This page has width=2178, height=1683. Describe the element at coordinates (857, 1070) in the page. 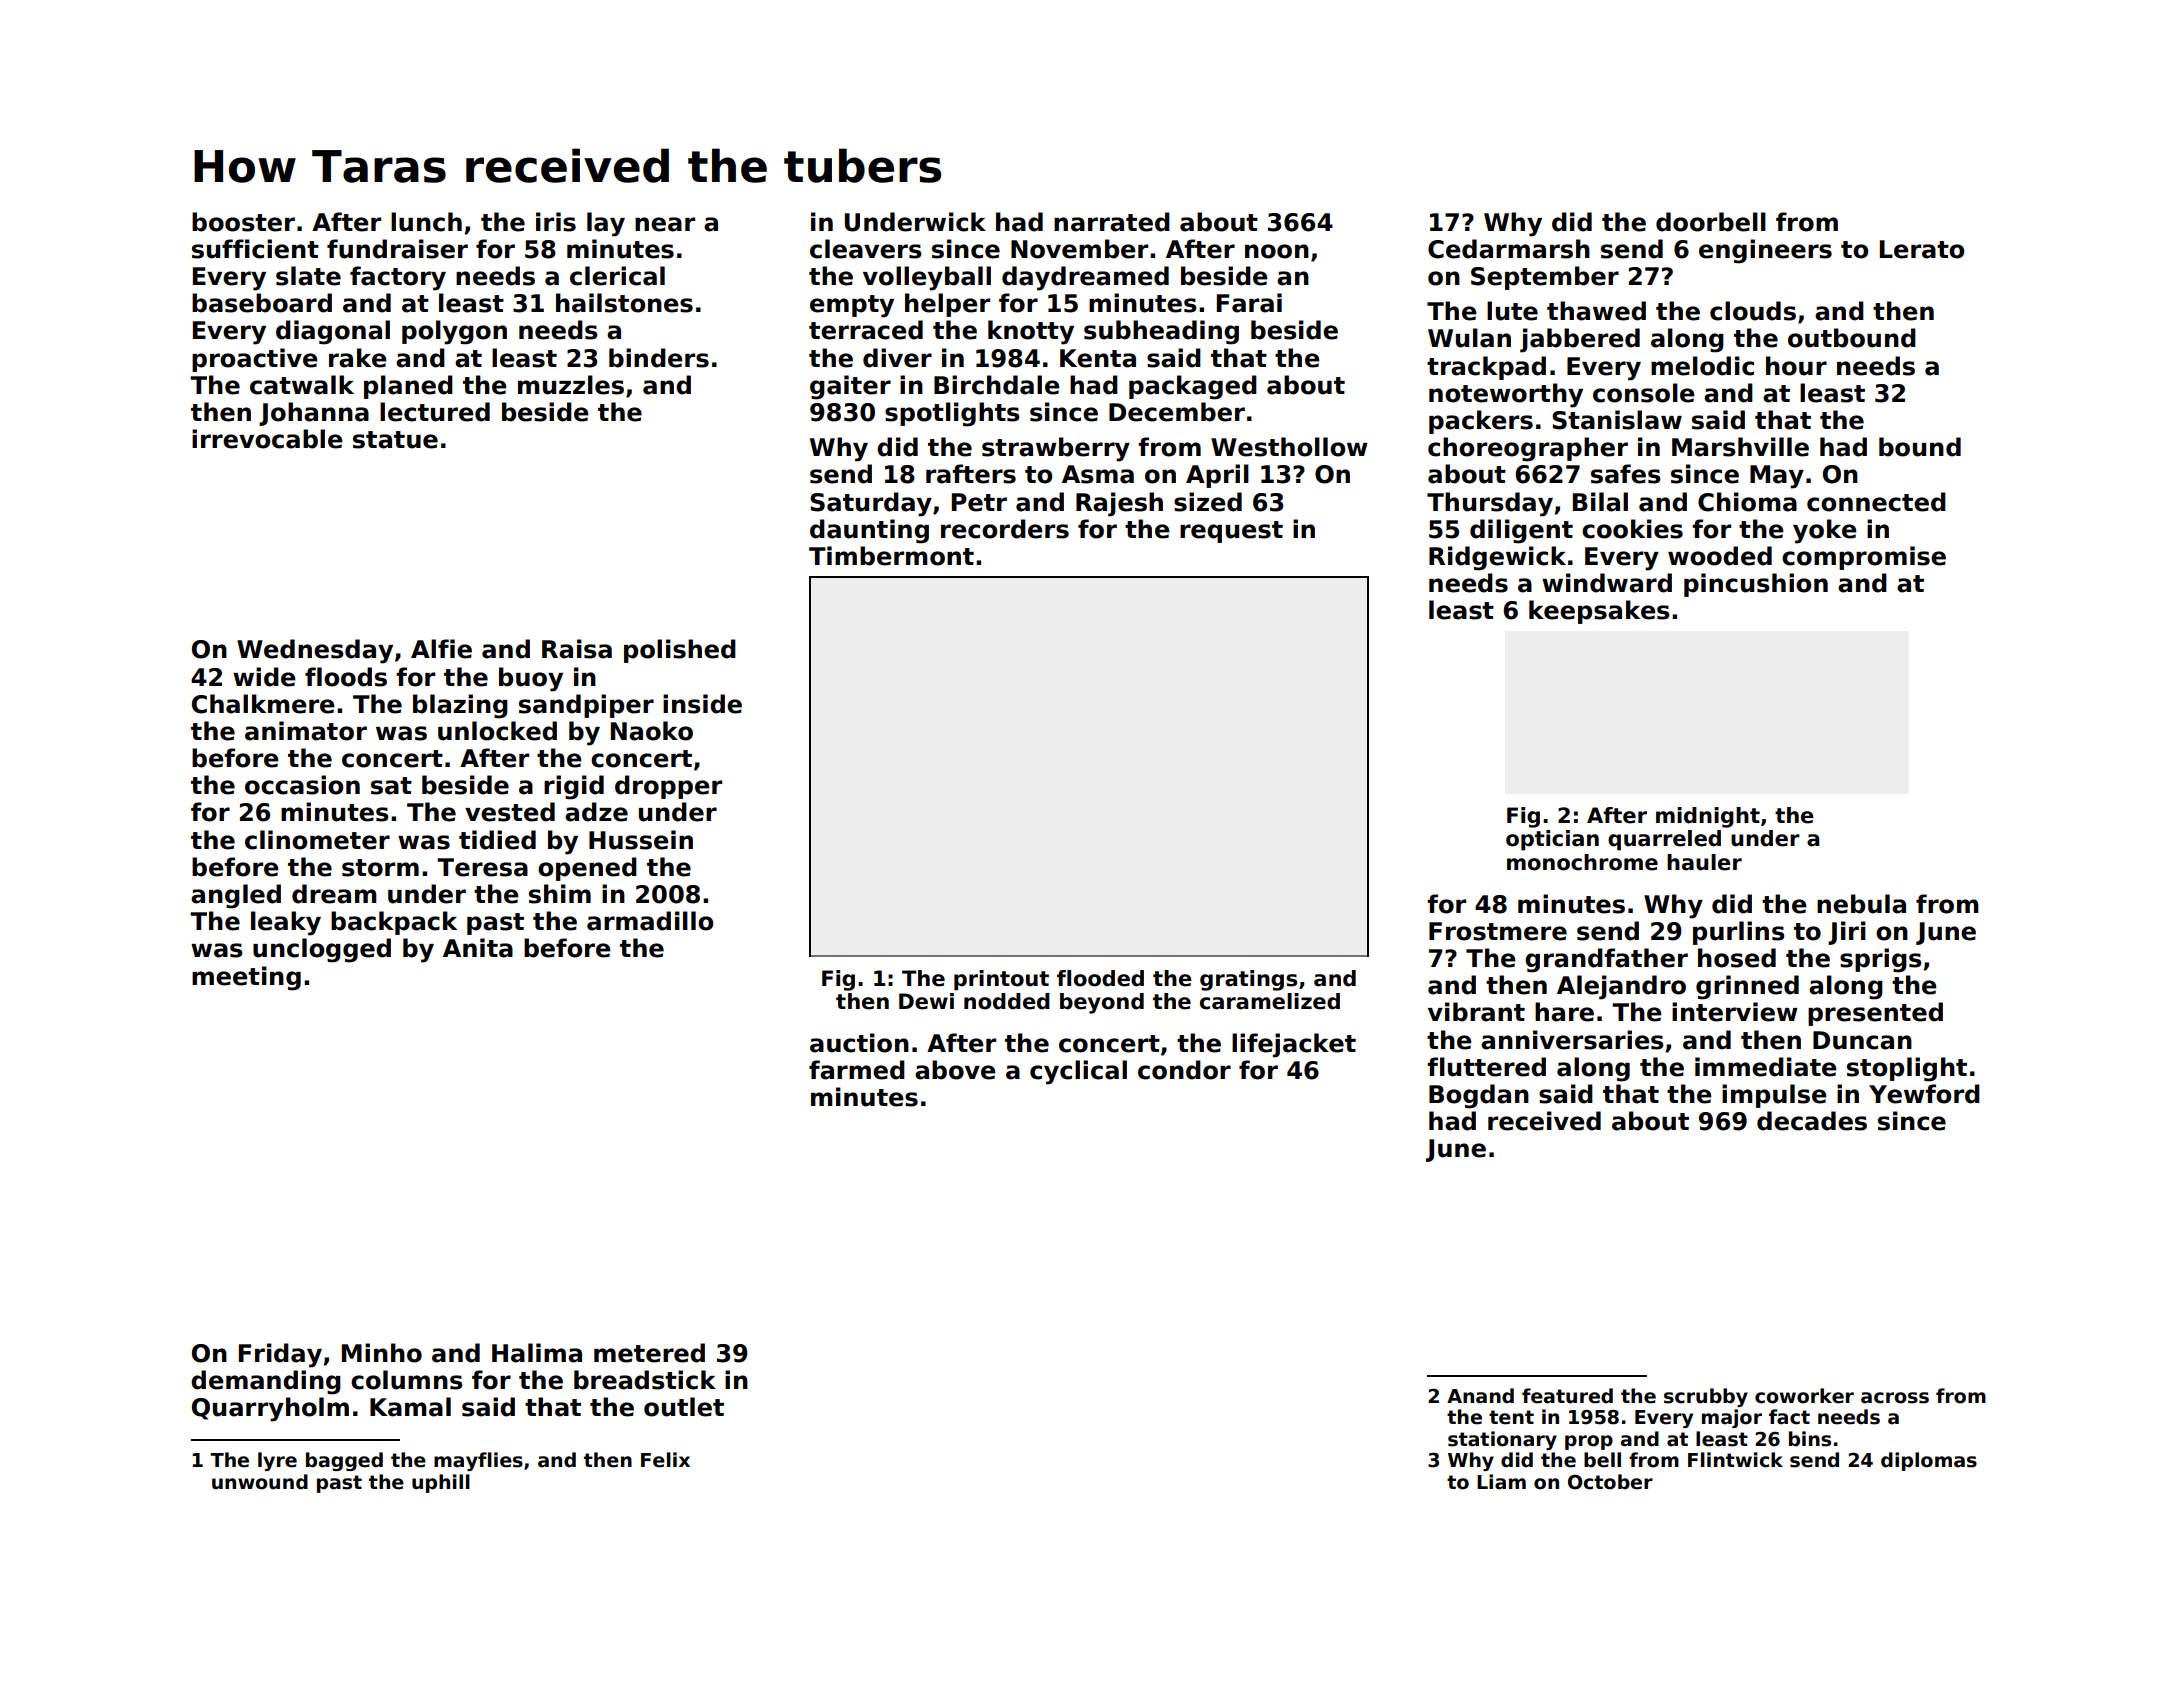

I see `farmed` at that location.
